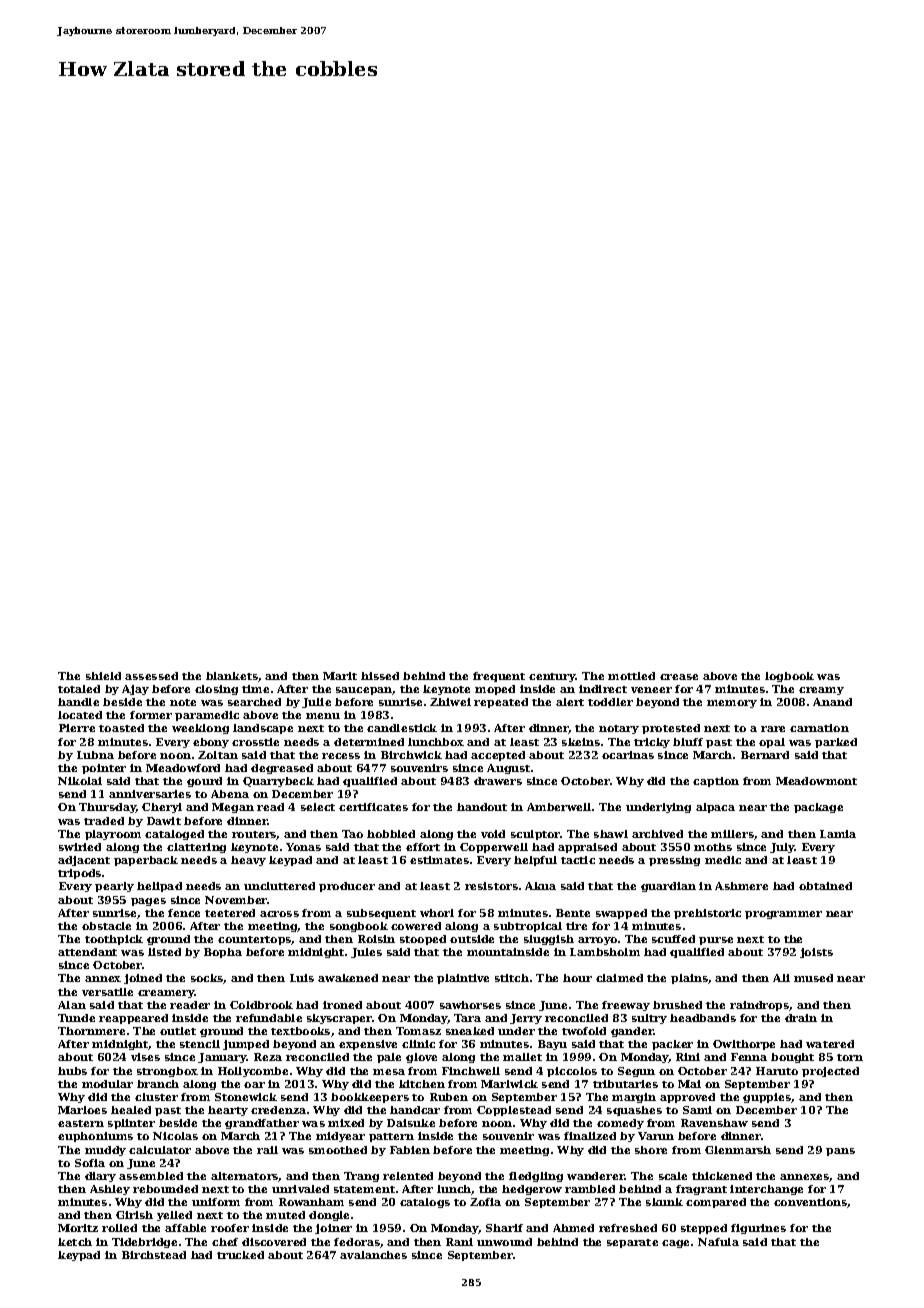 The width and height of the screenshot is (924, 1308). Describe the element at coordinates (144, 1243) in the screenshot. I see `Tidebridge` at that location.
